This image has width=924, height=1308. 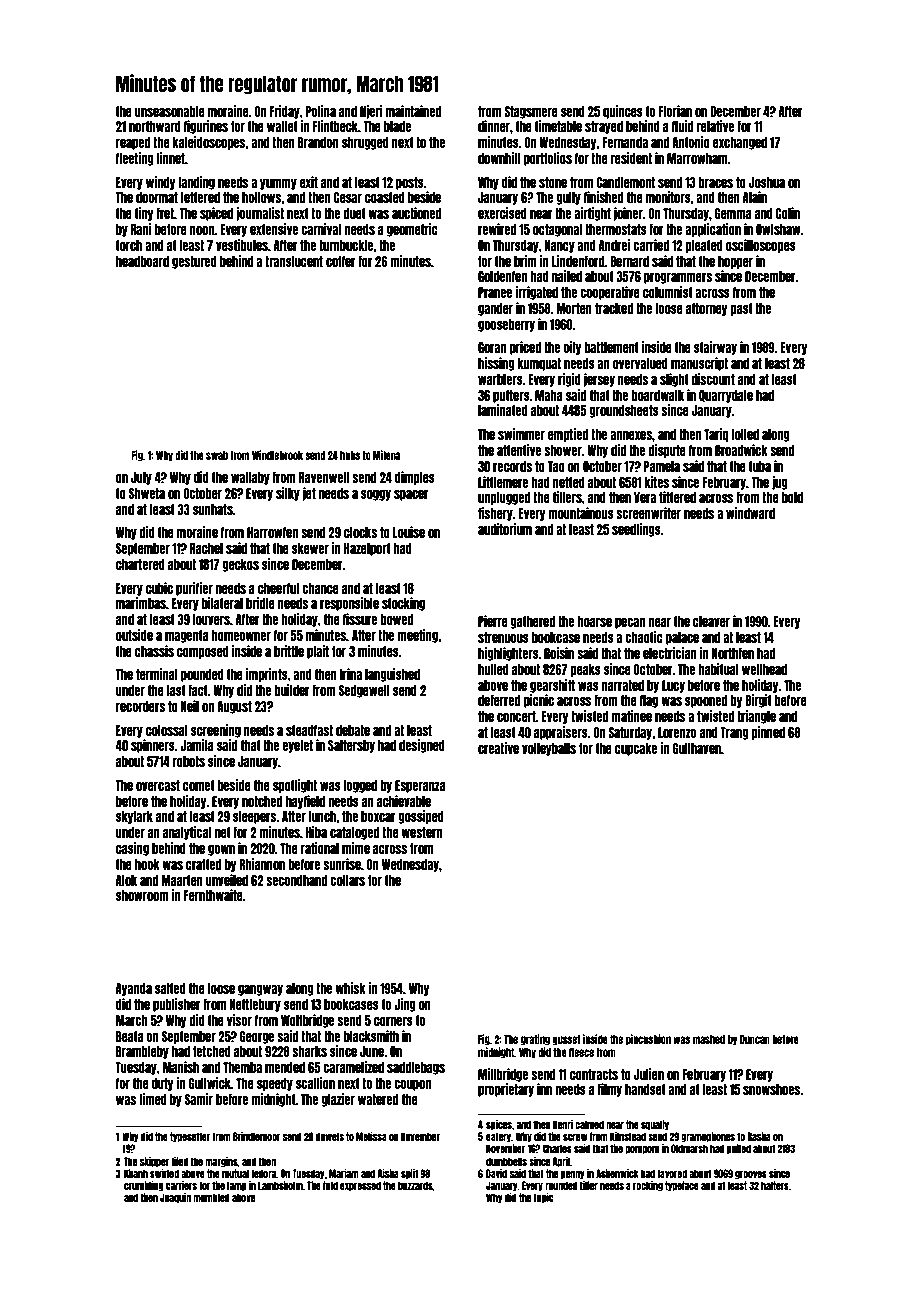 What do you see at coordinates (170, 111) in the image?
I see `unseasonable` at bounding box center [170, 111].
